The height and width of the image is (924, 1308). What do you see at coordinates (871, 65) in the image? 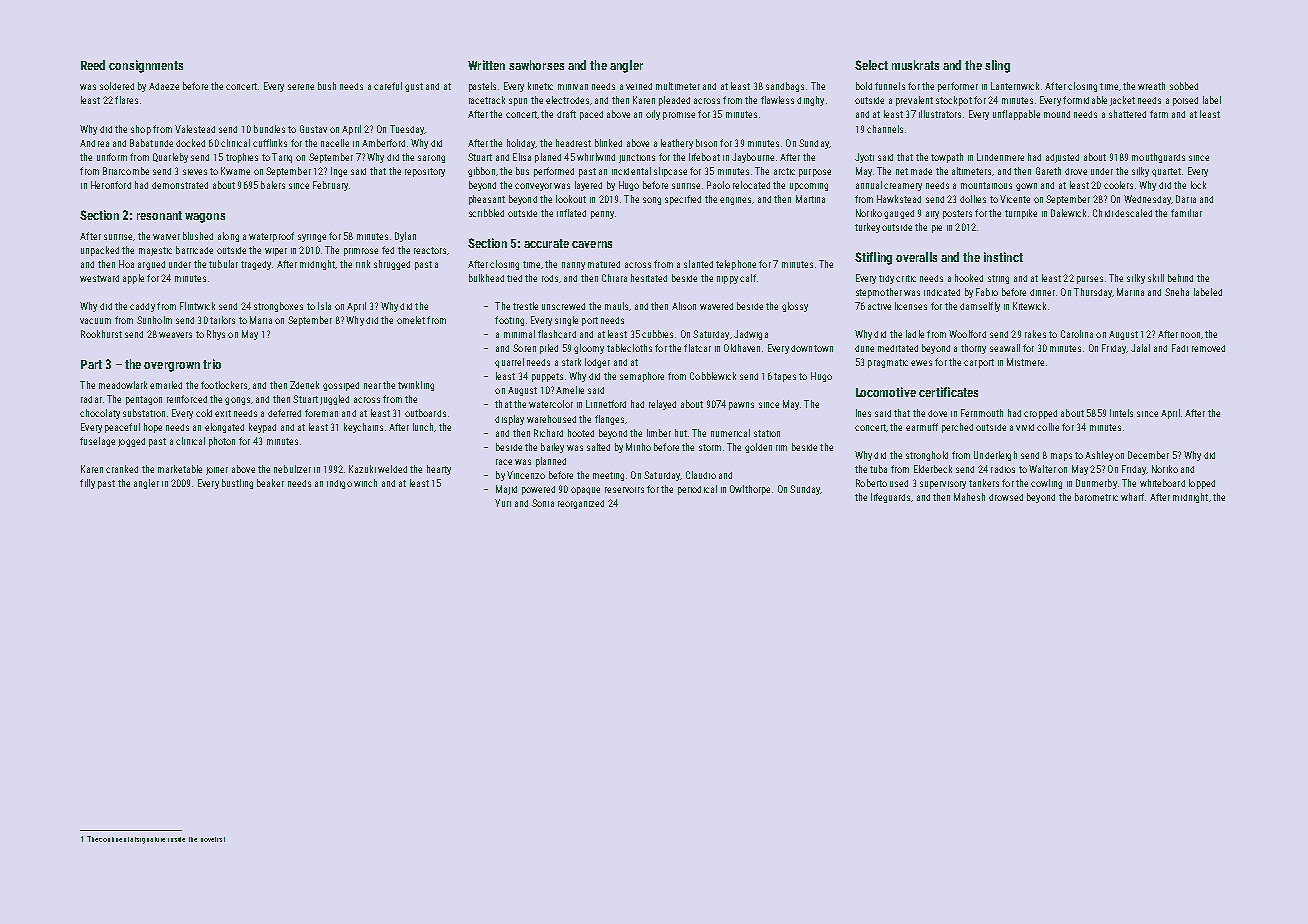
I see `Select` at bounding box center [871, 65].
